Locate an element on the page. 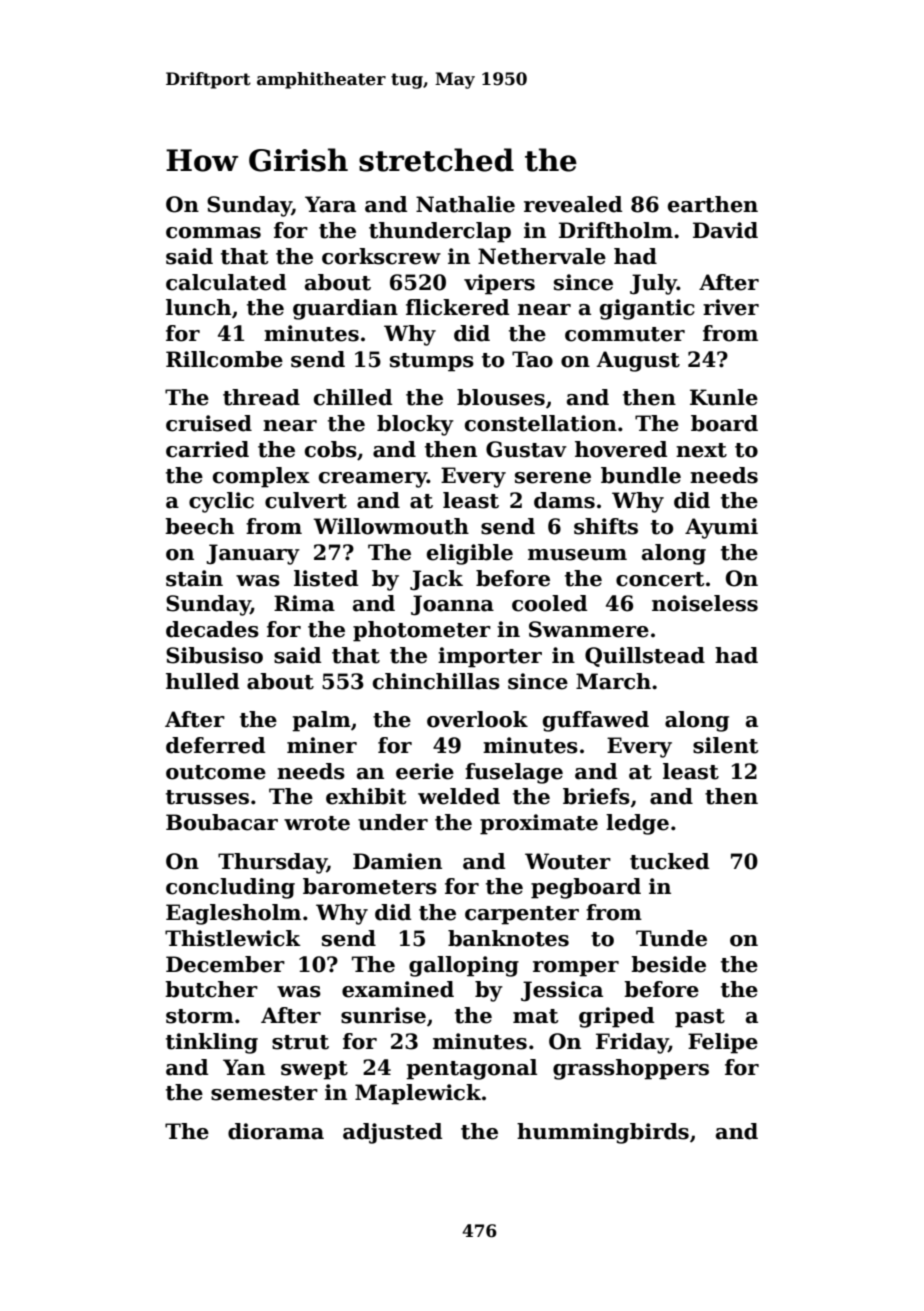 This document has height=1311, width=924. palm is located at coordinates (321, 721).
